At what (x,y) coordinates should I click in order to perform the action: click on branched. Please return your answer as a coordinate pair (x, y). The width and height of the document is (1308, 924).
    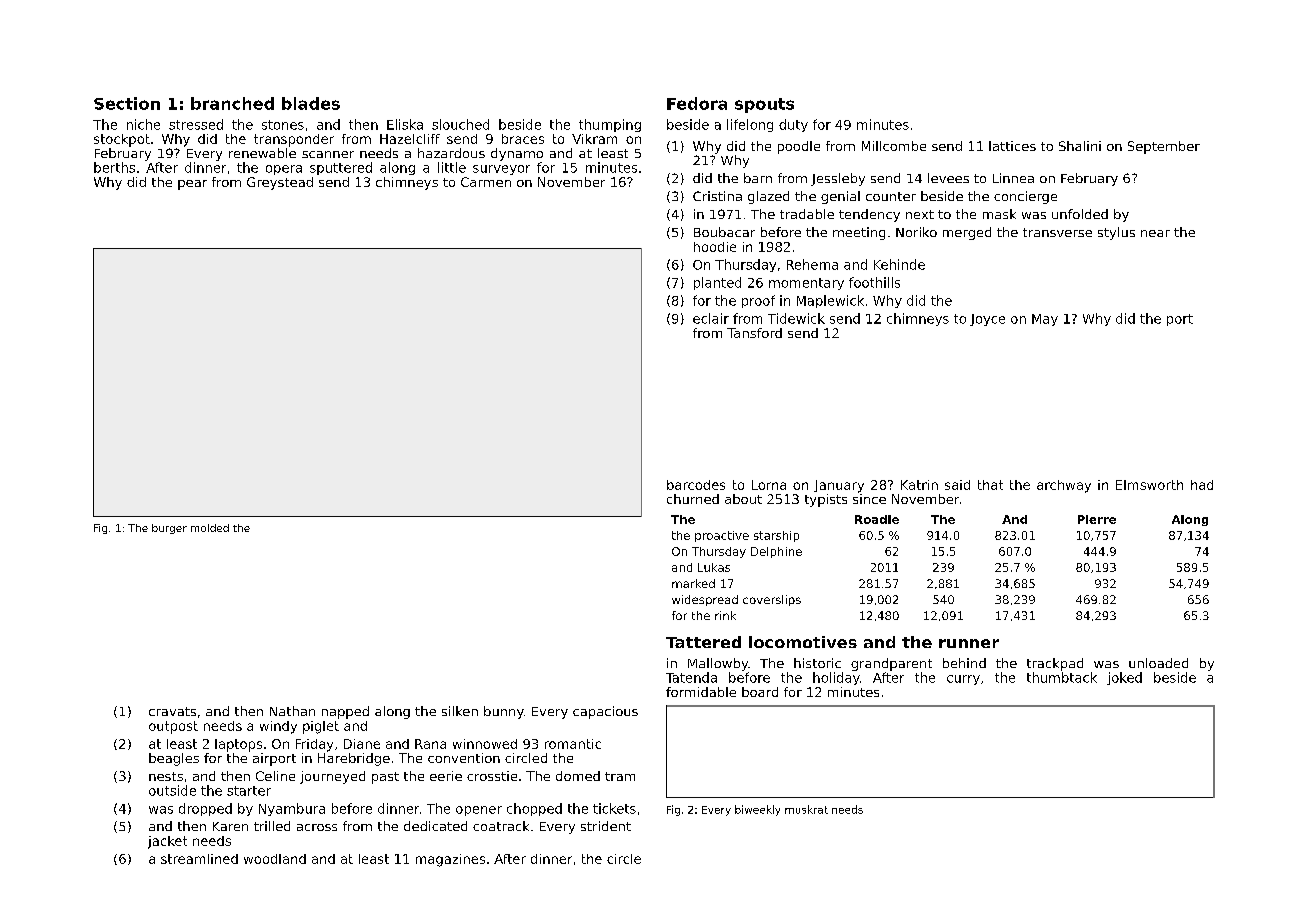
    Looking at the image, I should click on (232, 103).
